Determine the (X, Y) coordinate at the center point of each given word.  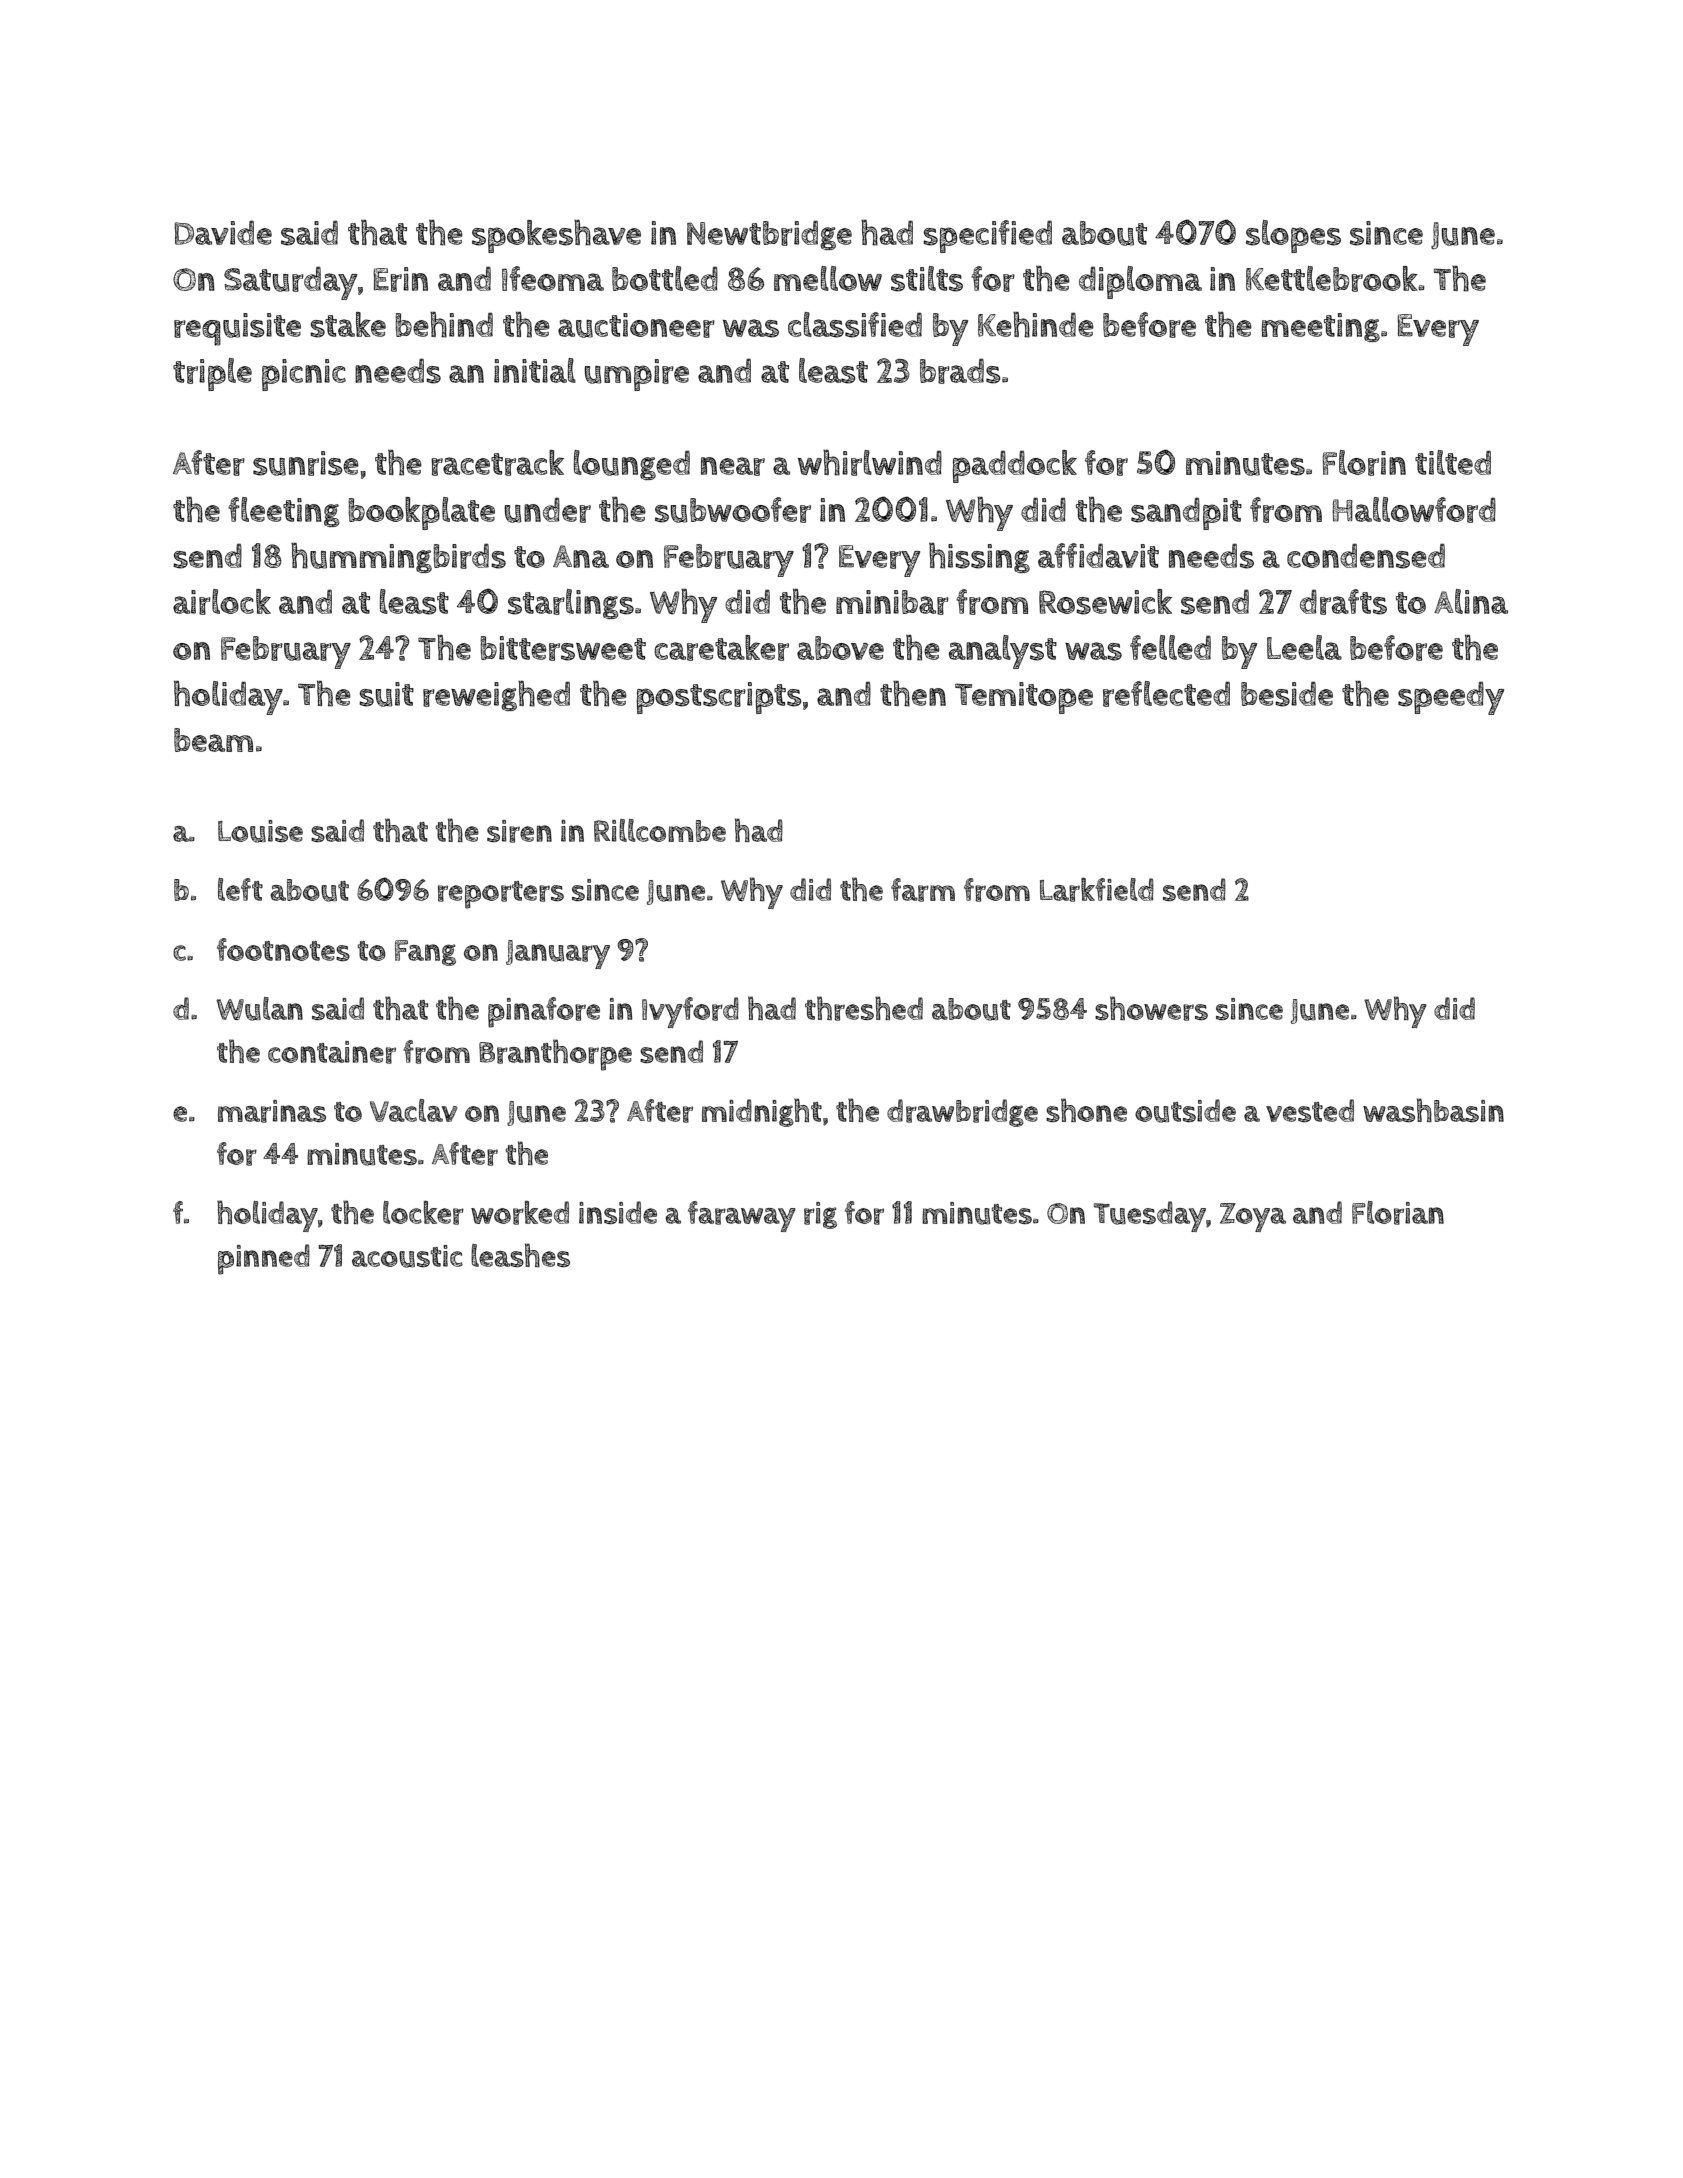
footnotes (283, 949)
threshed (864, 1008)
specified (987, 236)
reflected (1166, 694)
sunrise (306, 463)
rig (820, 1215)
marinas (272, 1111)
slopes (1293, 236)
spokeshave (556, 236)
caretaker (722, 648)
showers (1151, 1008)
